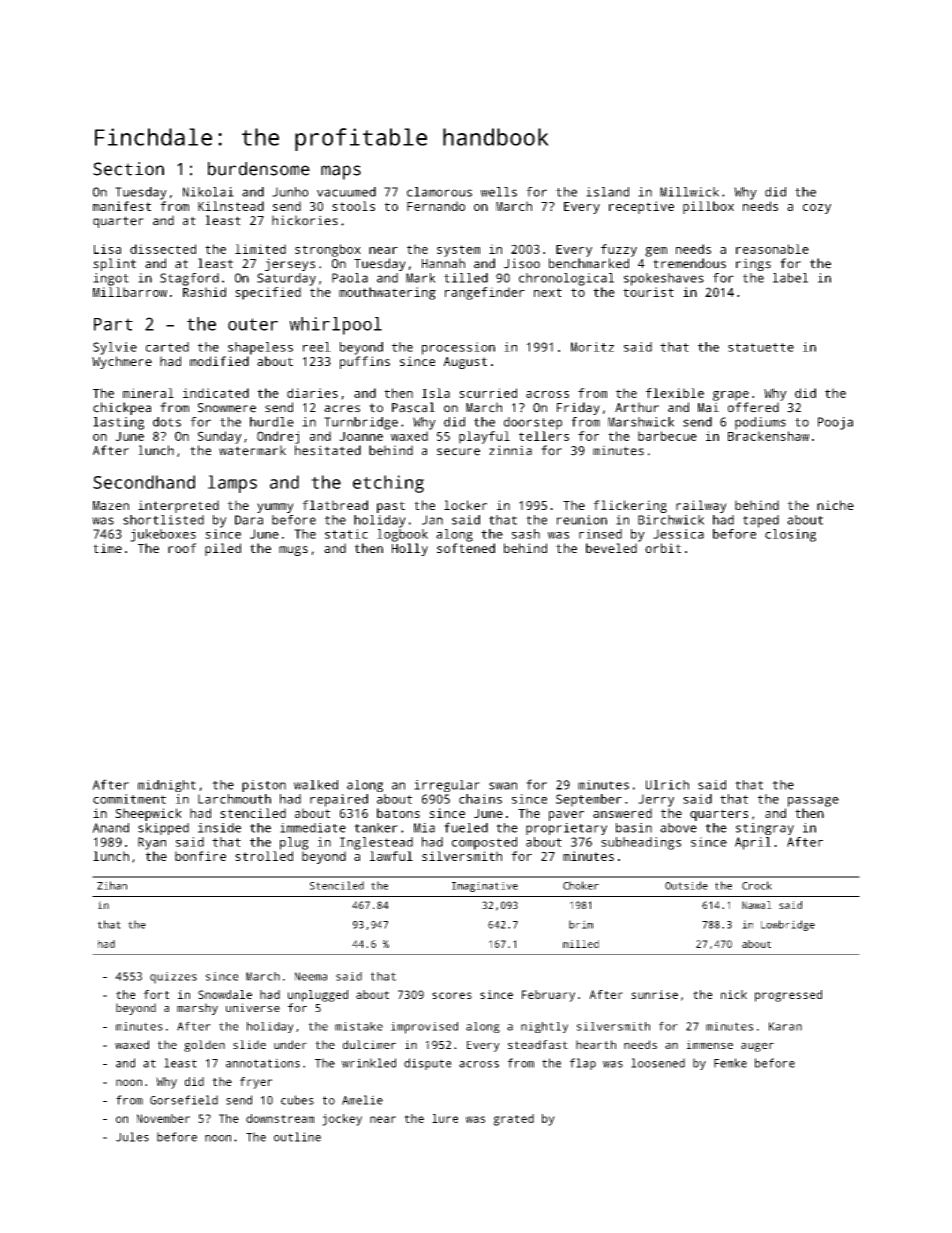 The height and width of the screenshot is (1233, 952). Describe the element at coordinates (410, 549) in the screenshot. I see `Holly` at that location.
